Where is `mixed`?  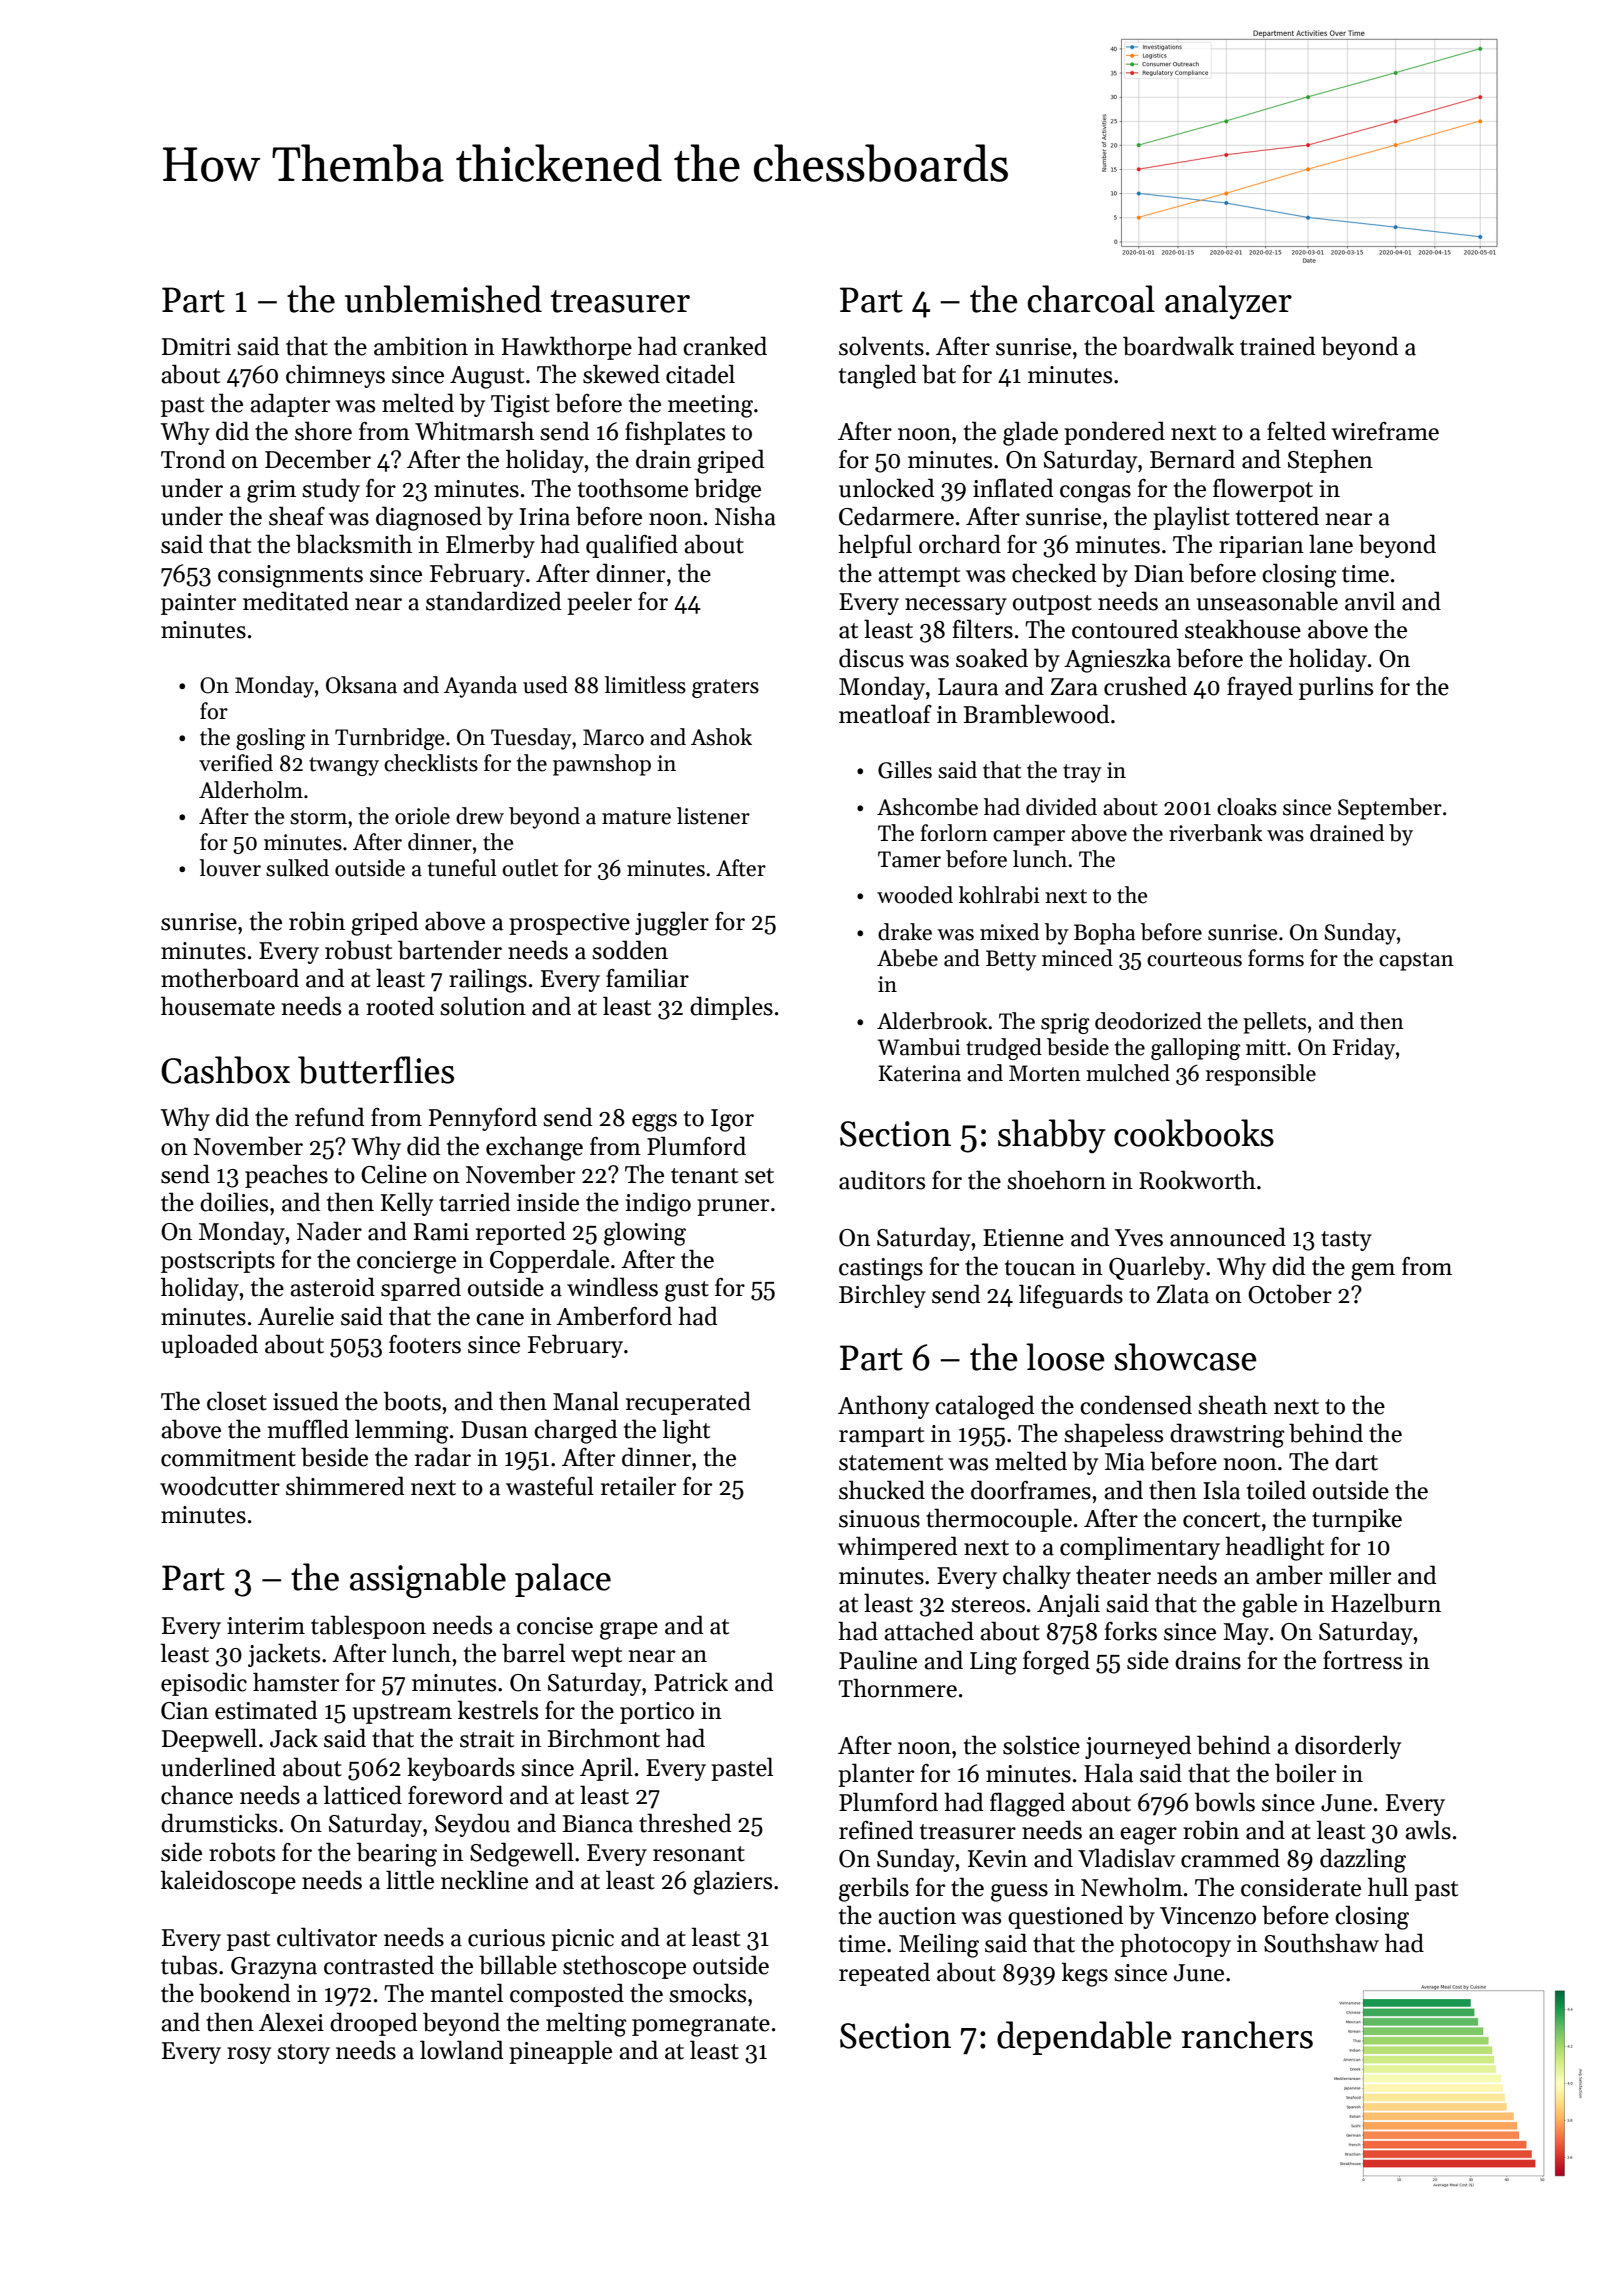
mixed is located at coordinates (1009, 932).
